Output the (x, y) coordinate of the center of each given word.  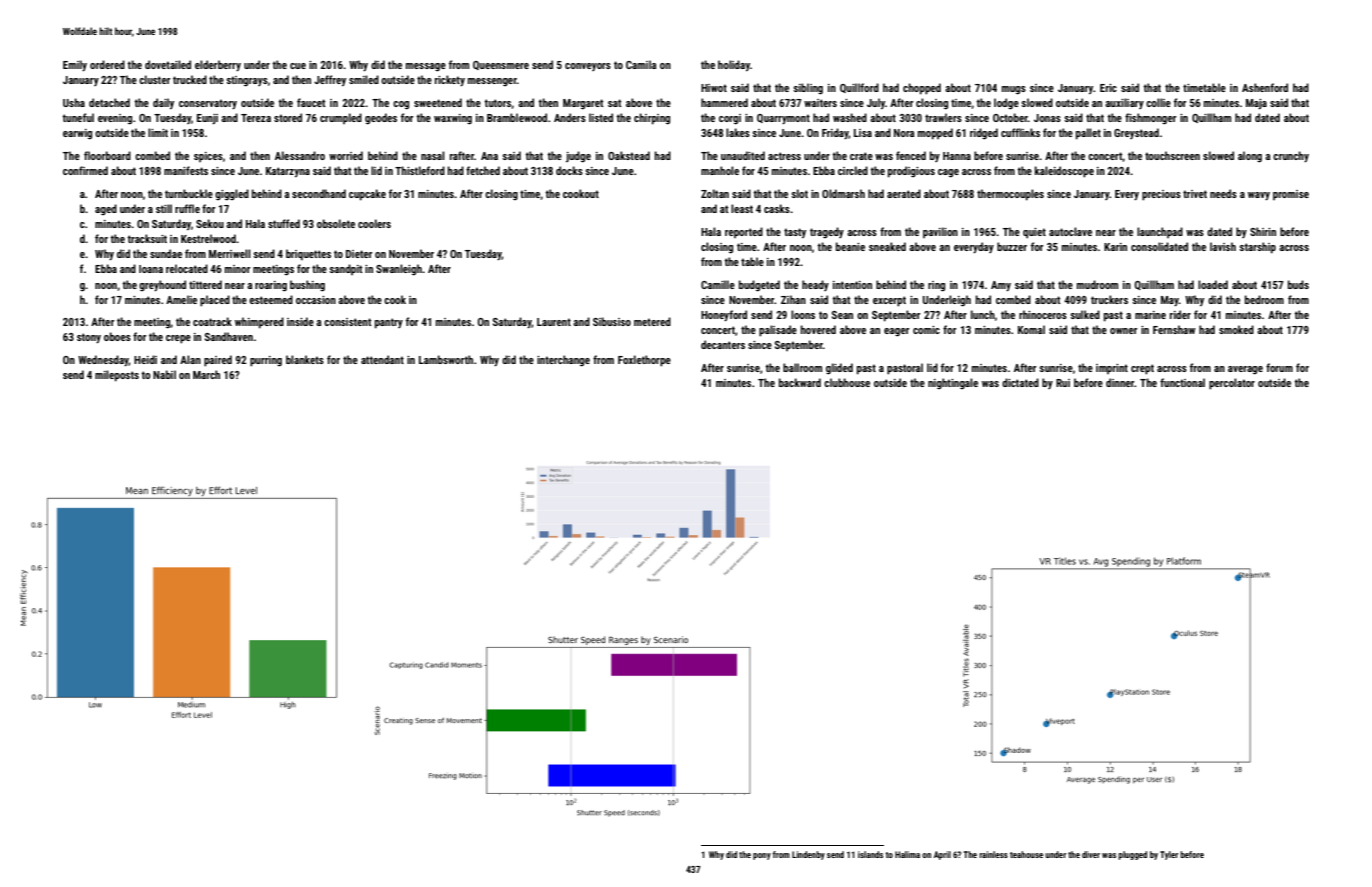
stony (89, 338)
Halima (907, 854)
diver (1091, 854)
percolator (1232, 384)
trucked (190, 79)
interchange (563, 361)
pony (762, 856)
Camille (718, 284)
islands (870, 854)
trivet (1195, 194)
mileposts (117, 376)
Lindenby (808, 855)
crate (861, 156)
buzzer (1012, 246)
